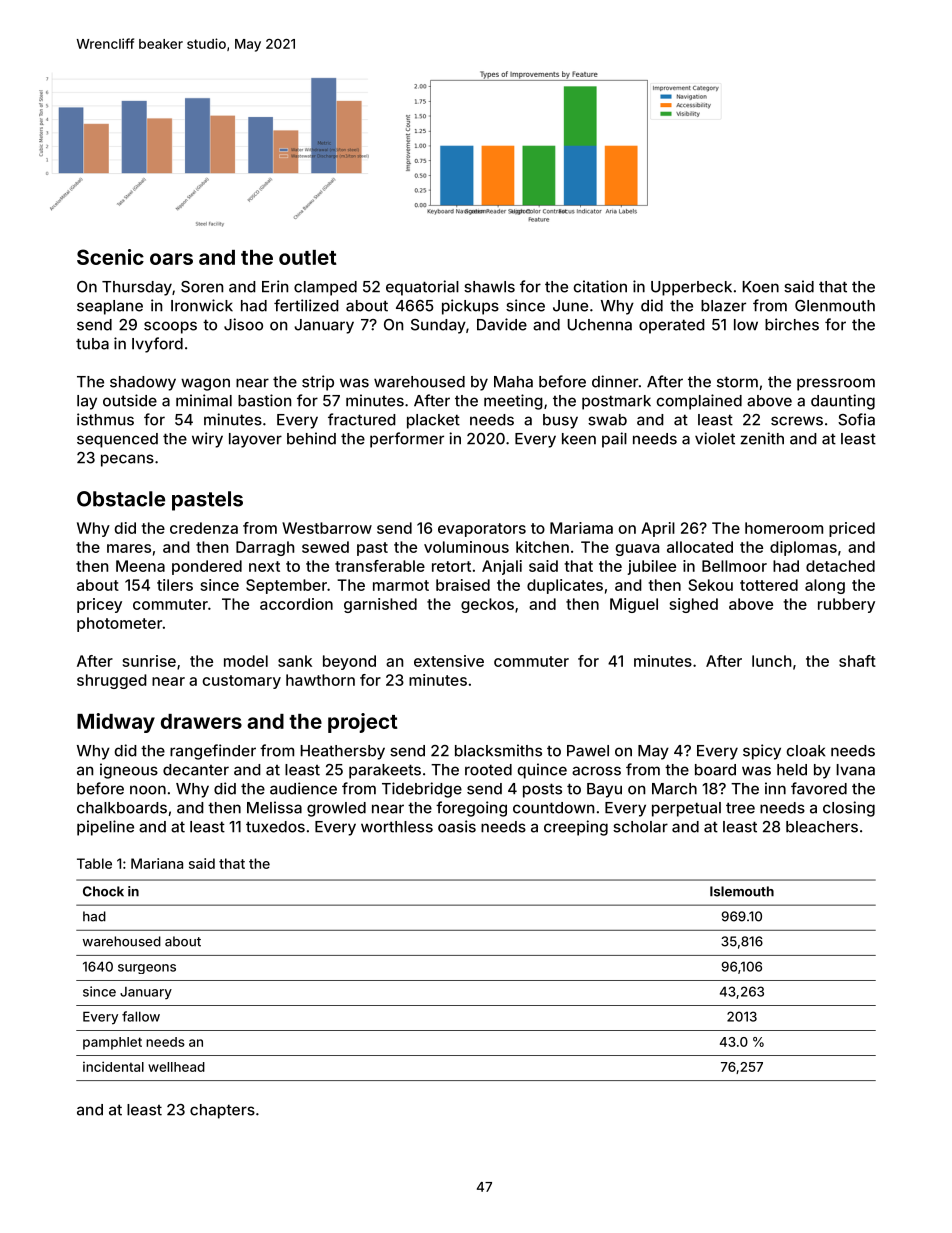 The height and width of the screenshot is (1233, 952). Describe the element at coordinates (691, 288) in the screenshot. I see `Upperbeck` at that location.
